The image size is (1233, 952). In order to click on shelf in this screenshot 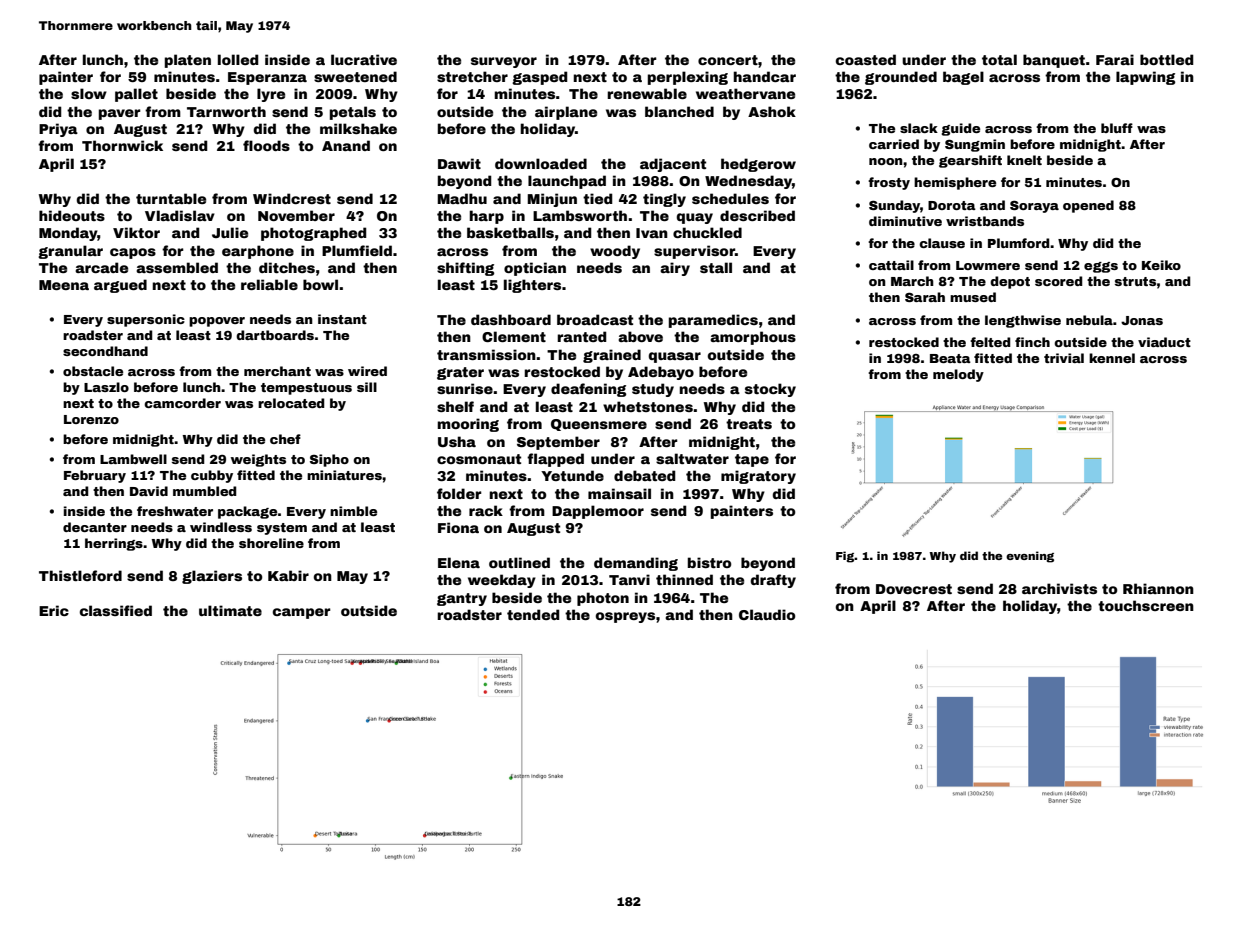, I will do `click(455, 406)`.
